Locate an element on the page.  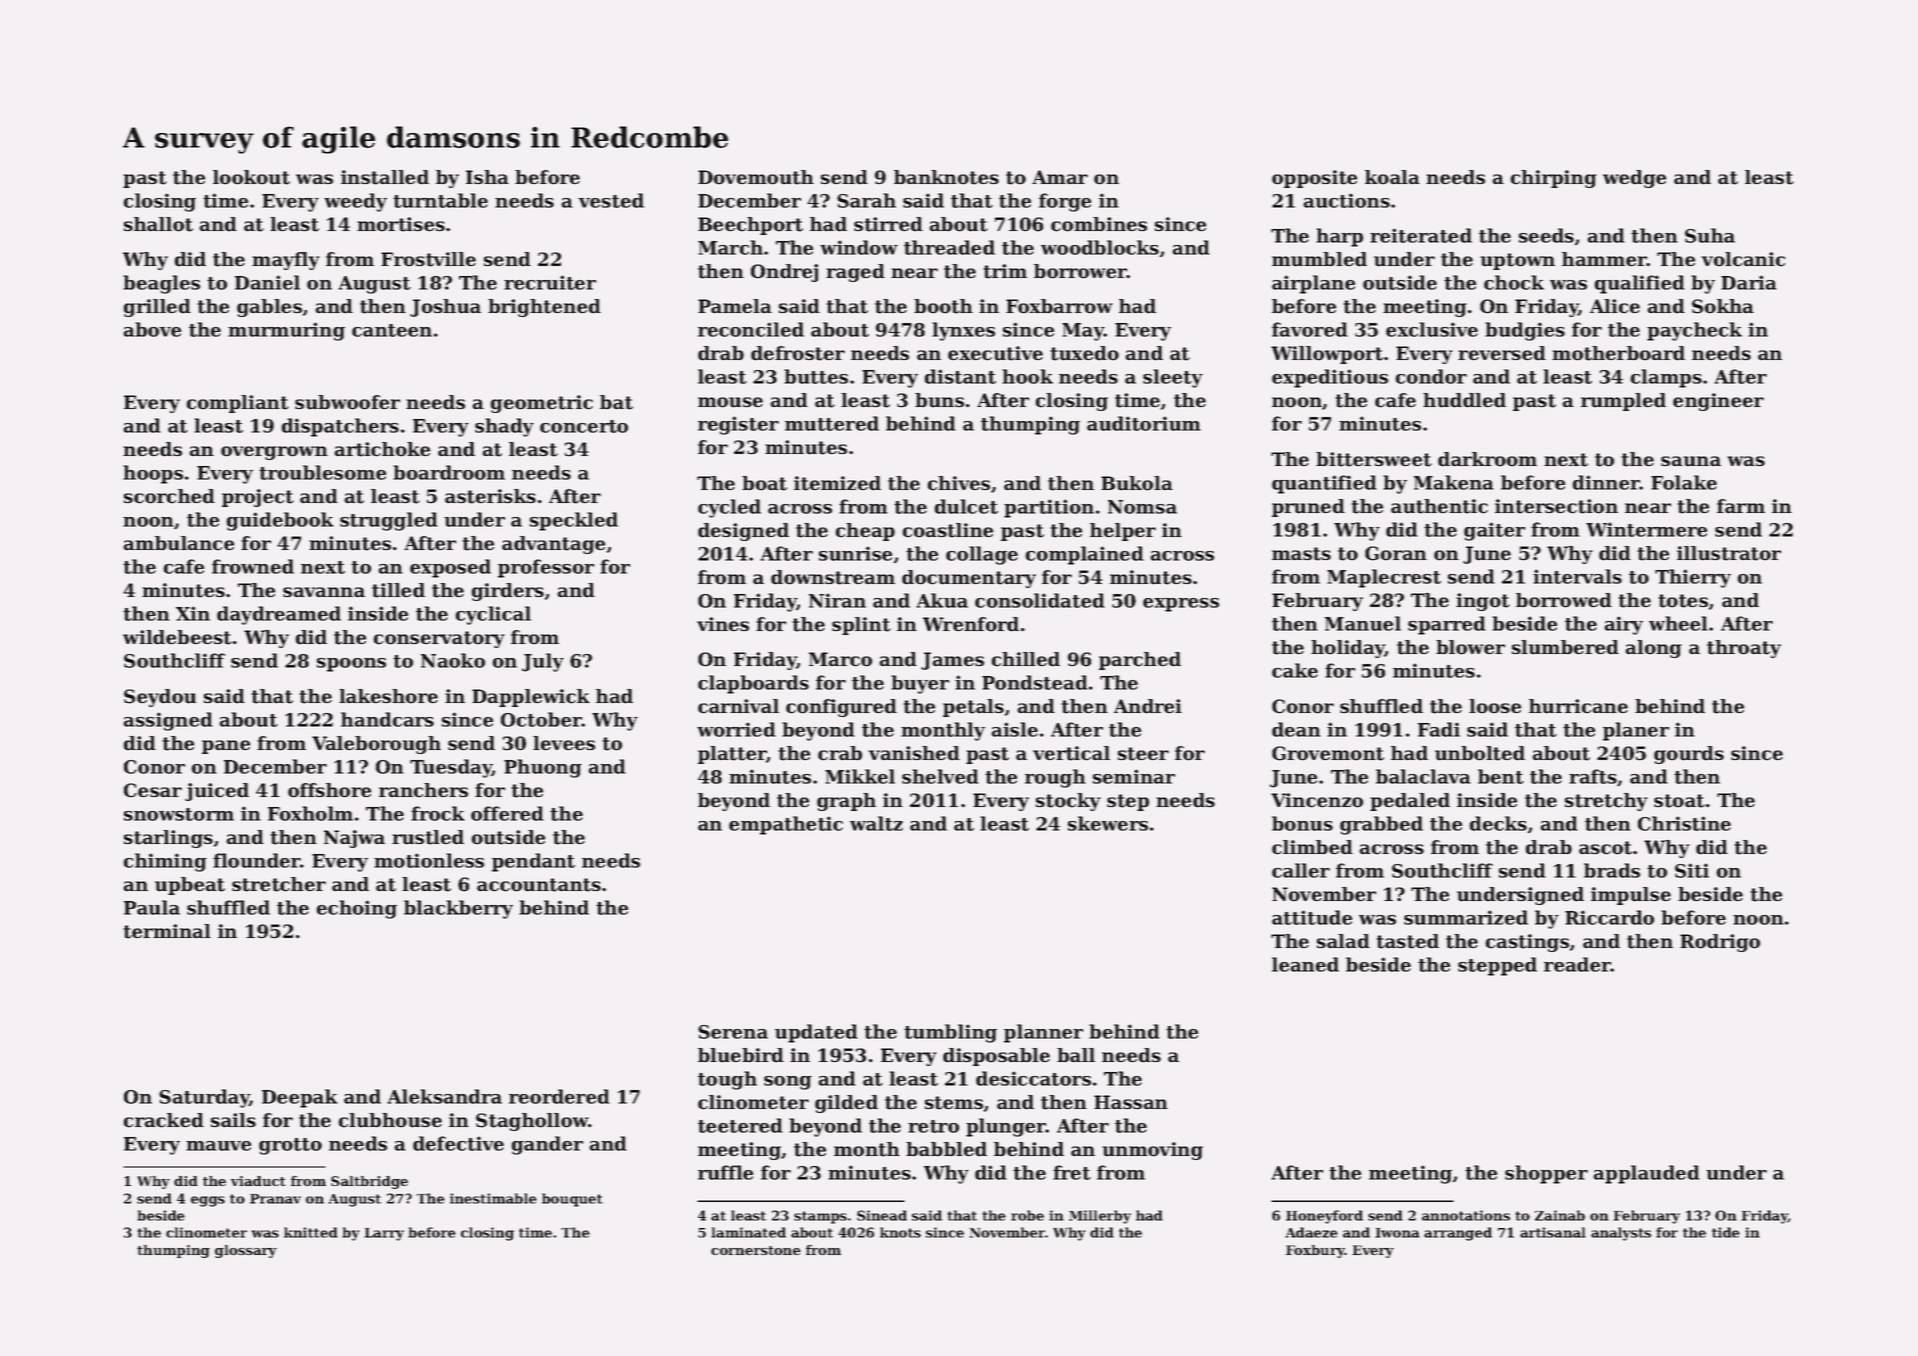
Pondstead is located at coordinates (1035, 682).
